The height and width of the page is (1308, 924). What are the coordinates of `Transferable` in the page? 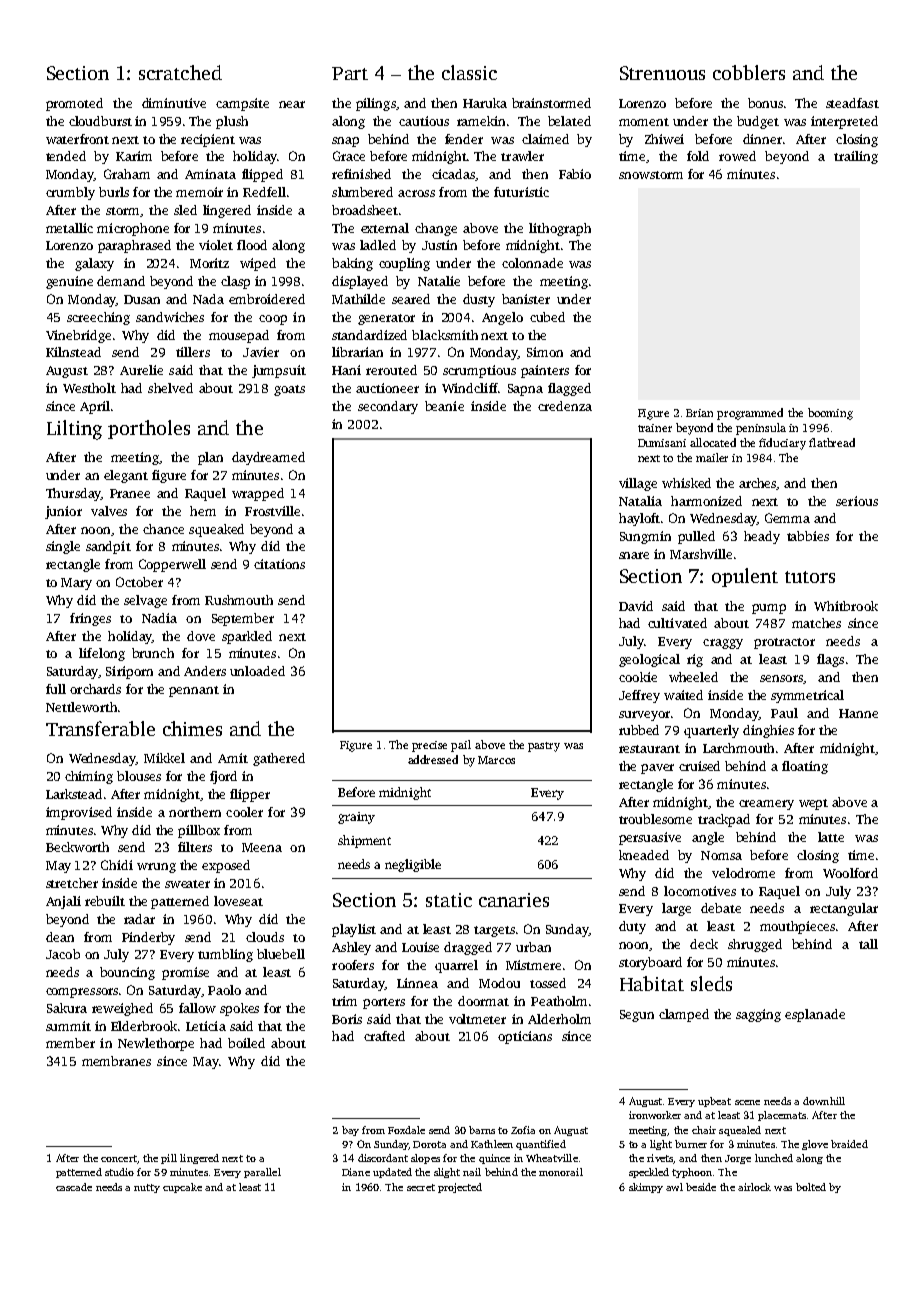 It's located at (100, 728).
